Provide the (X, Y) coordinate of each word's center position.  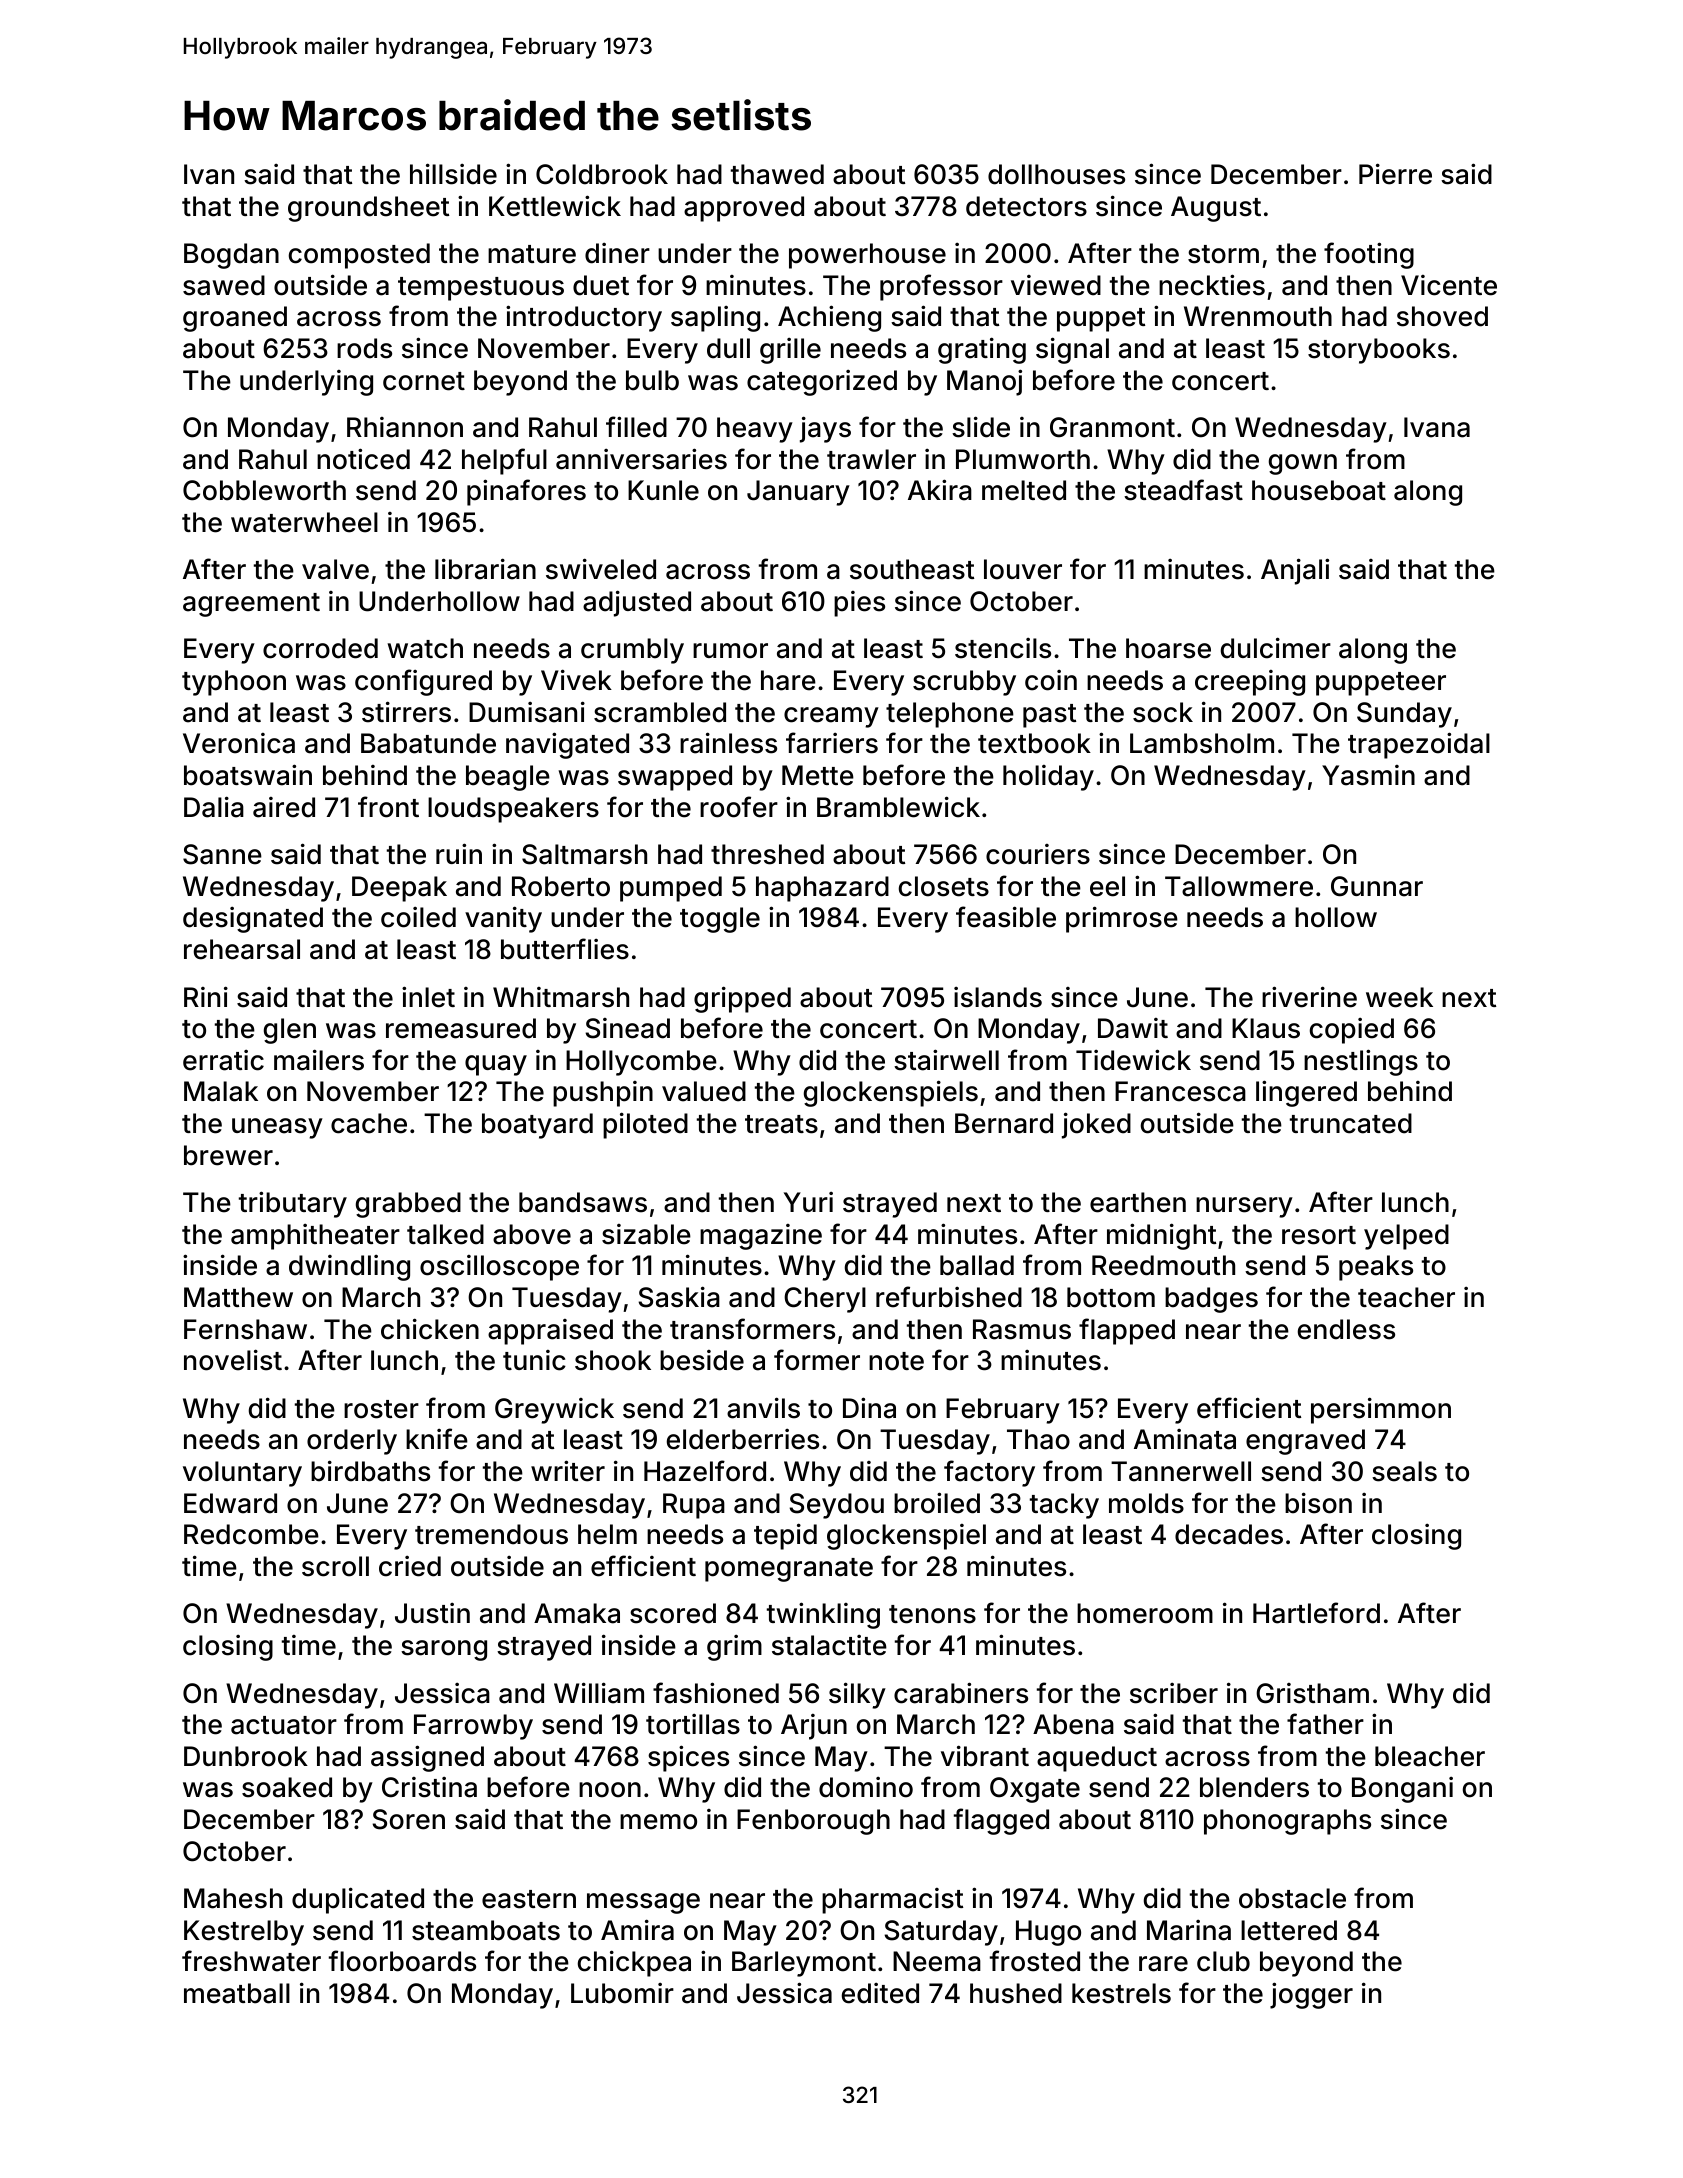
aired (284, 807)
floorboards (402, 1961)
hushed (1016, 1993)
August (1216, 209)
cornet (424, 381)
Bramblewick (898, 807)
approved (744, 209)
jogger (1311, 1995)
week (1399, 997)
